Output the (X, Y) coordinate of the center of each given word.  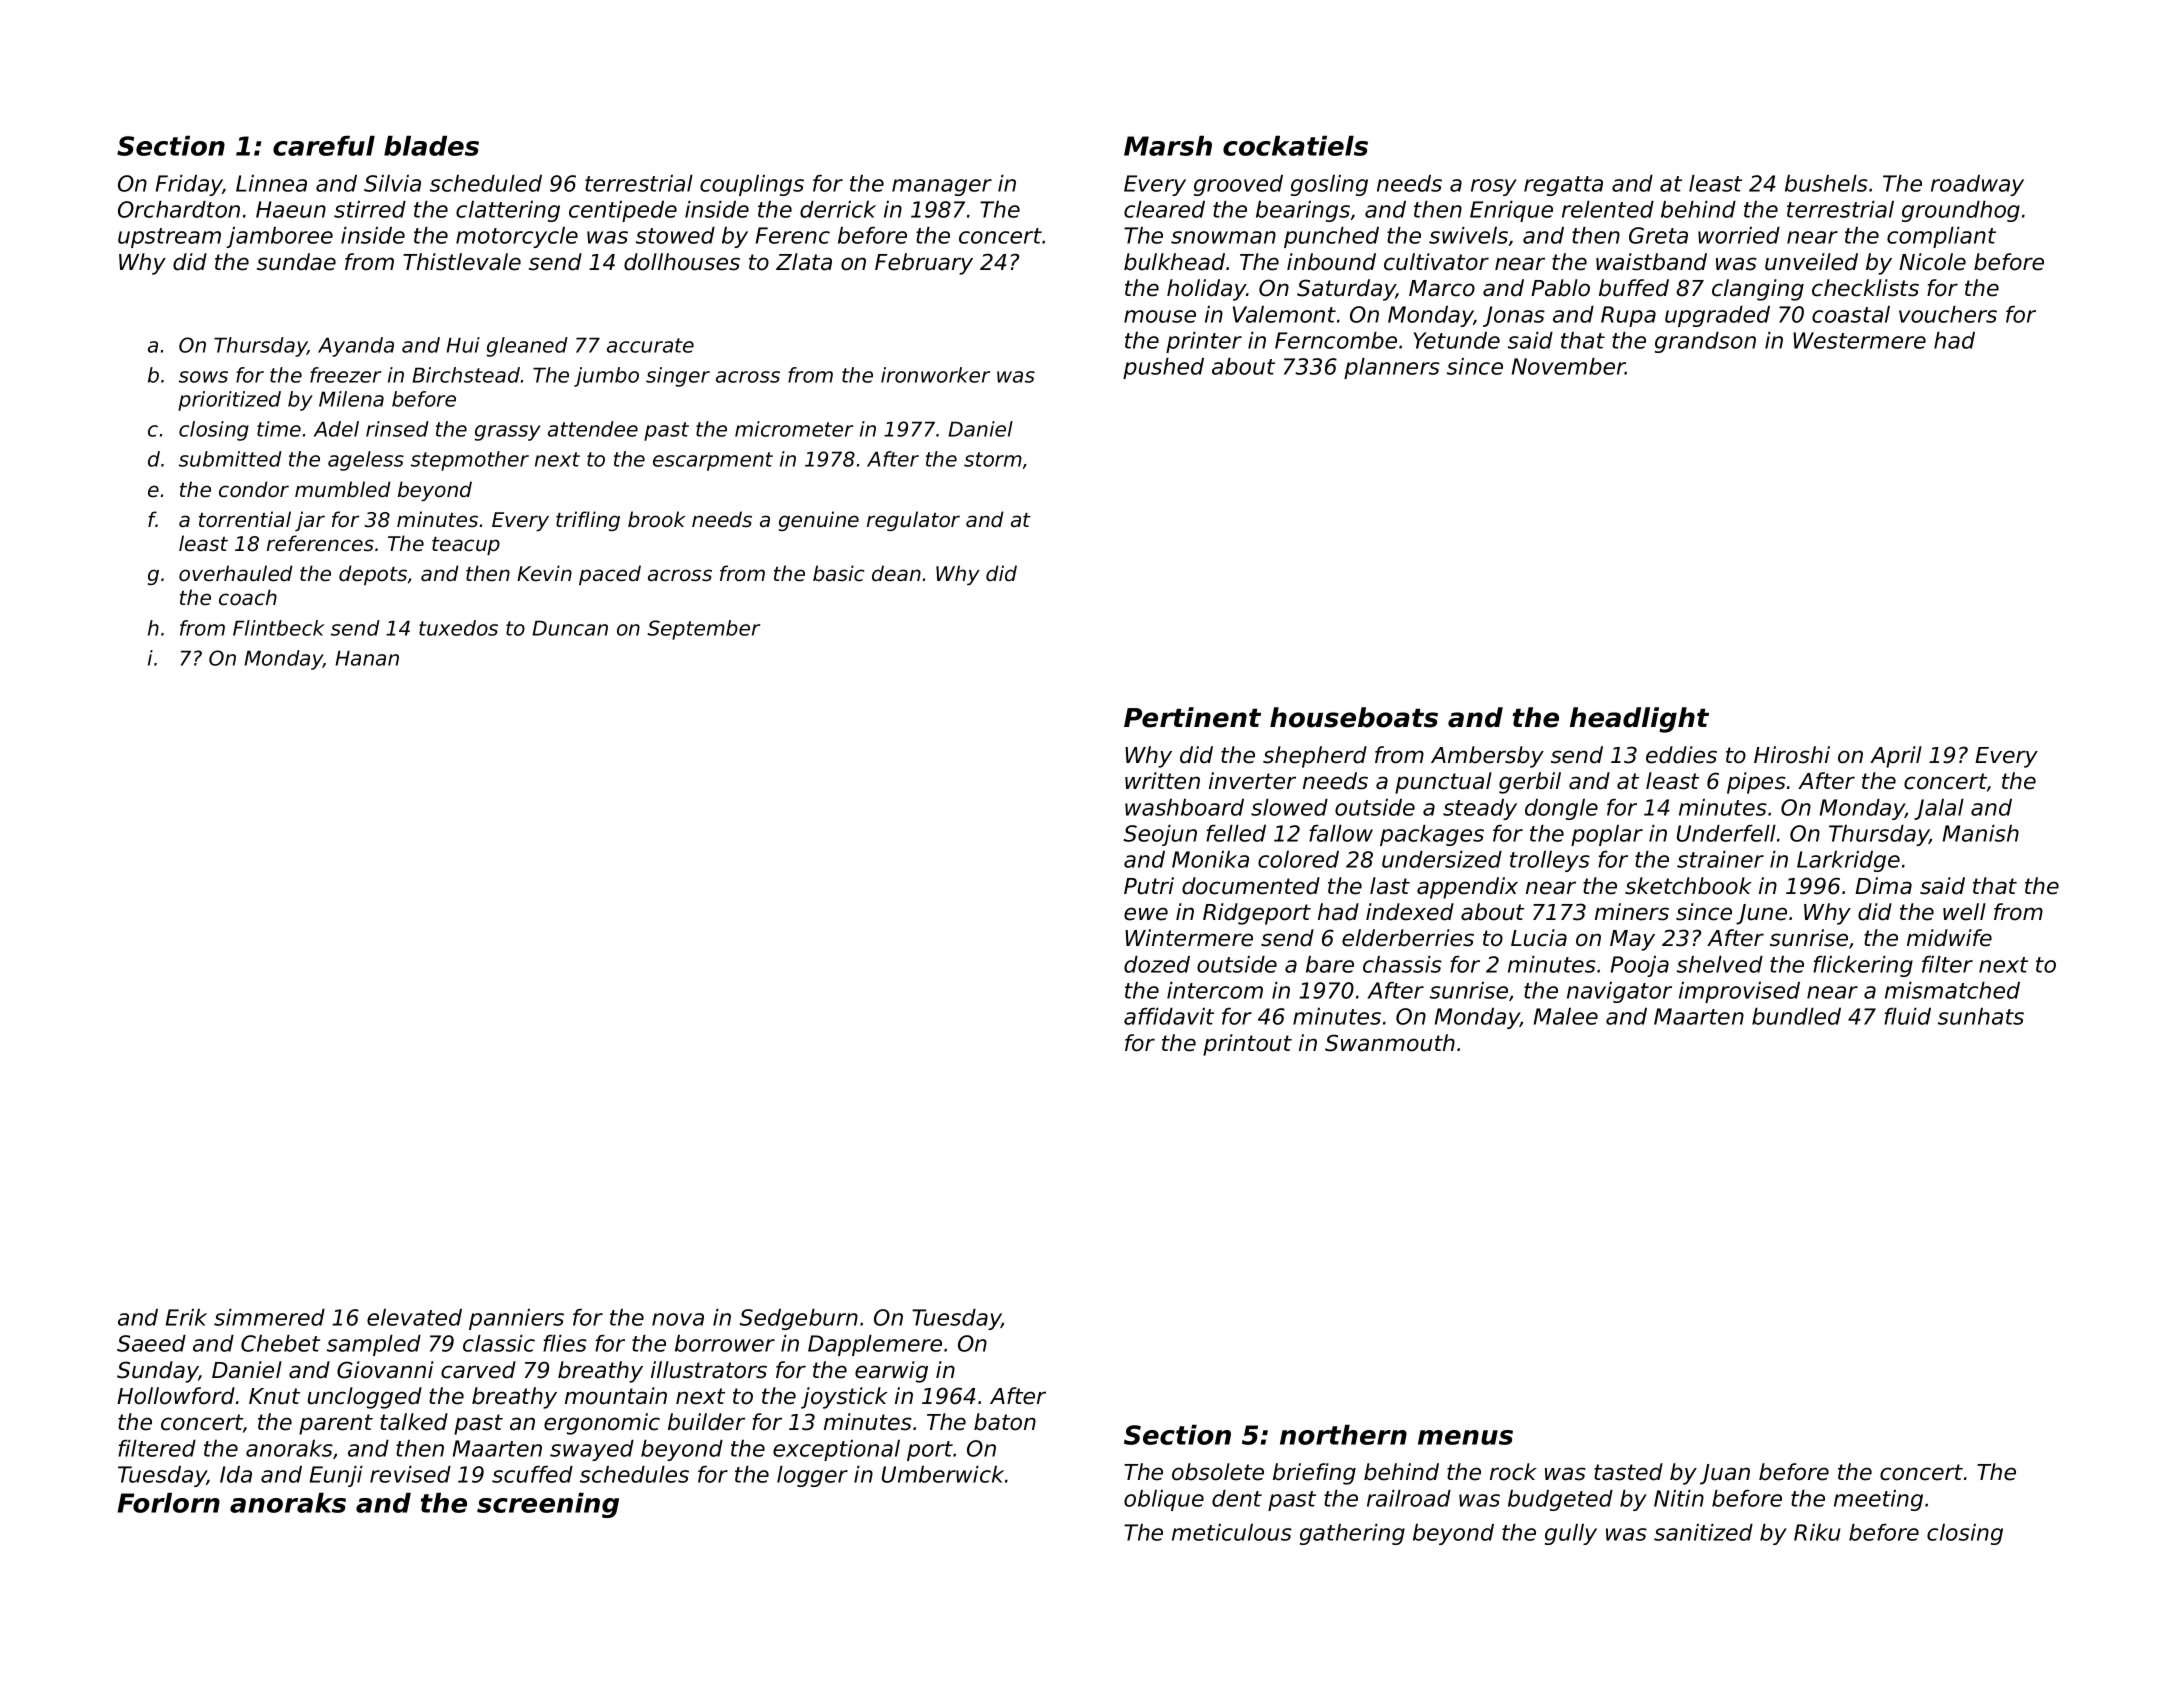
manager (942, 187)
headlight (1639, 720)
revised (410, 1474)
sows (203, 377)
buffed (1634, 288)
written (1162, 781)
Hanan (367, 658)
